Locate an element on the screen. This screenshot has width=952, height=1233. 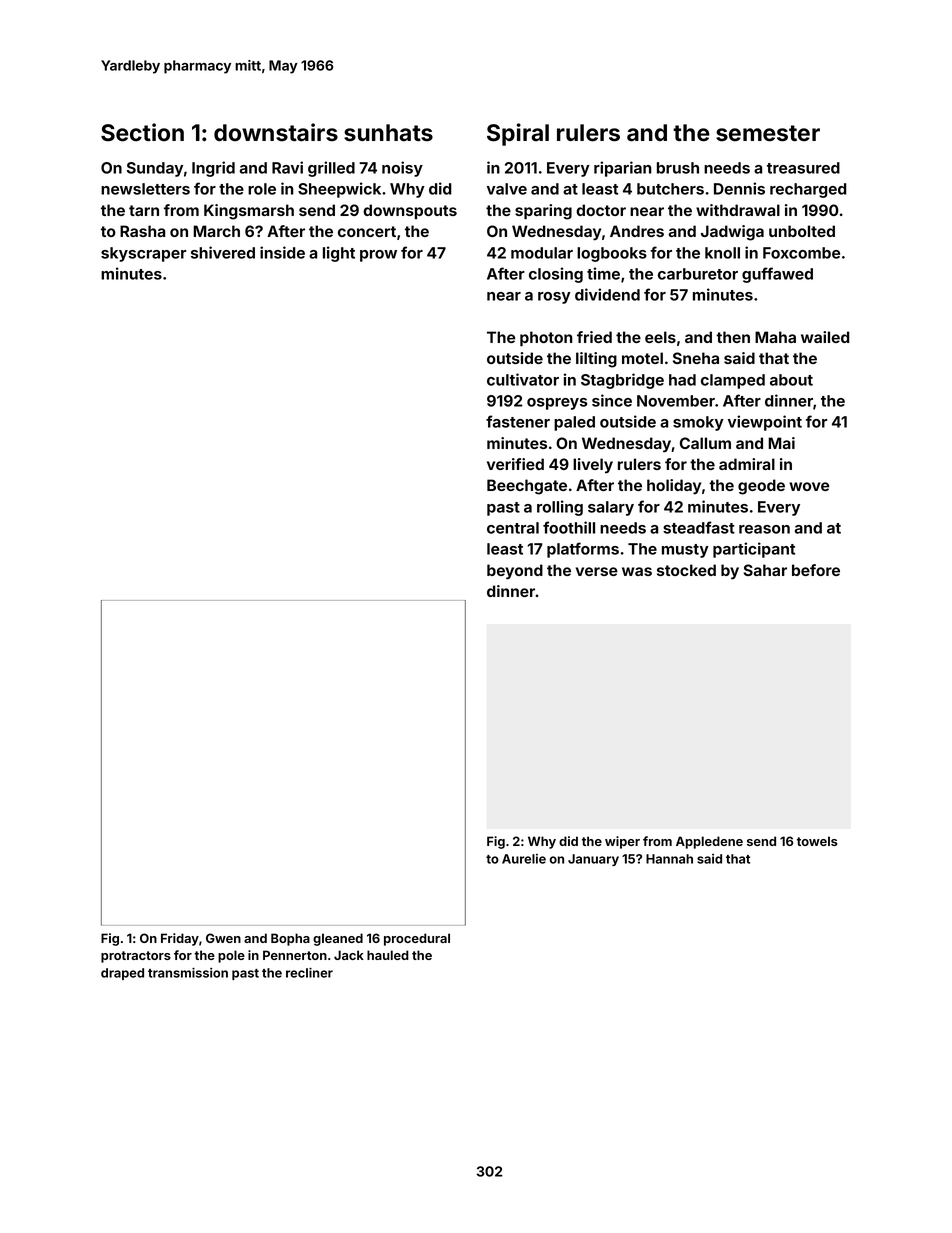
towels is located at coordinates (817, 841).
